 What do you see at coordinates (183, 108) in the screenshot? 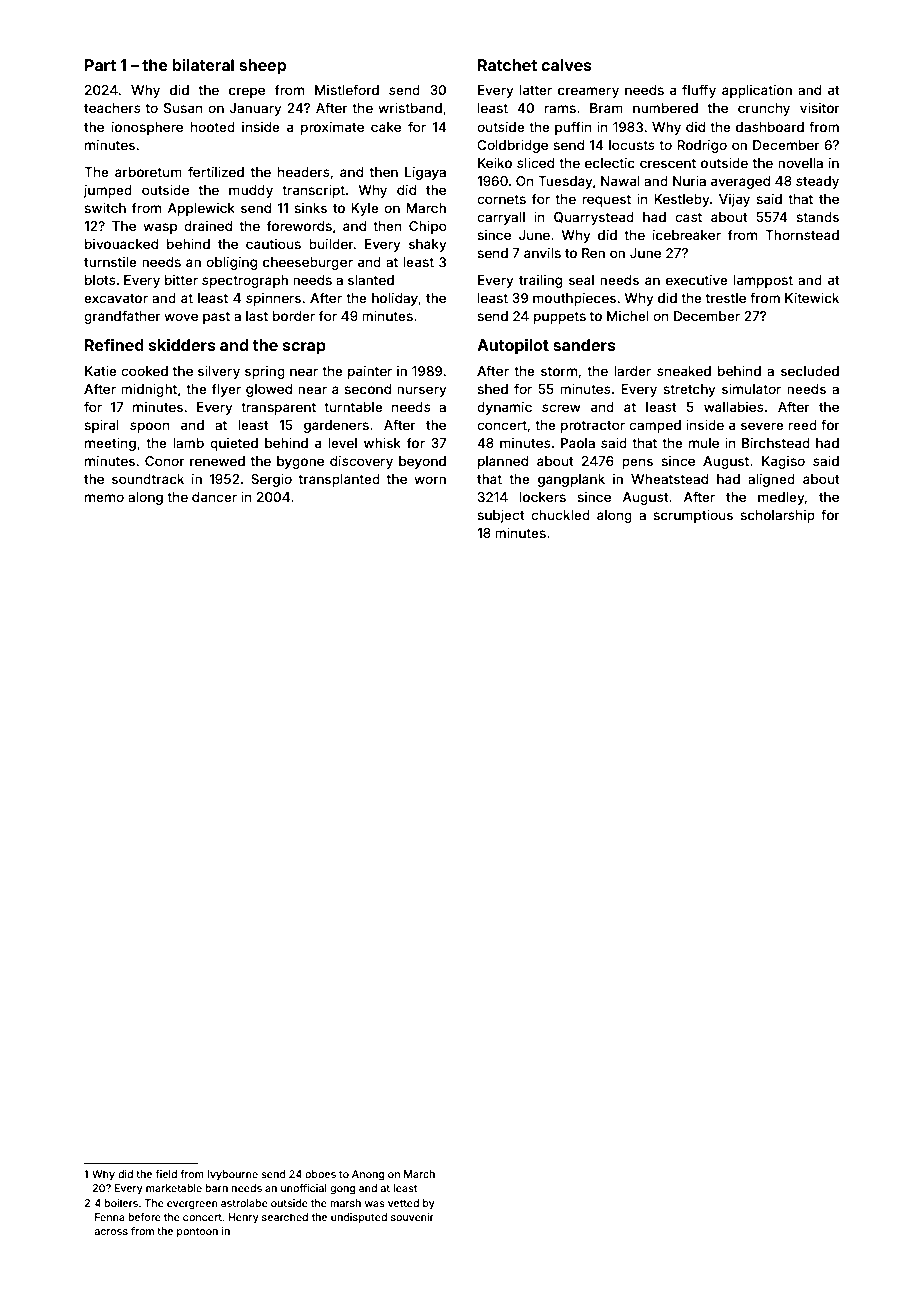
I see `Susan` at bounding box center [183, 108].
